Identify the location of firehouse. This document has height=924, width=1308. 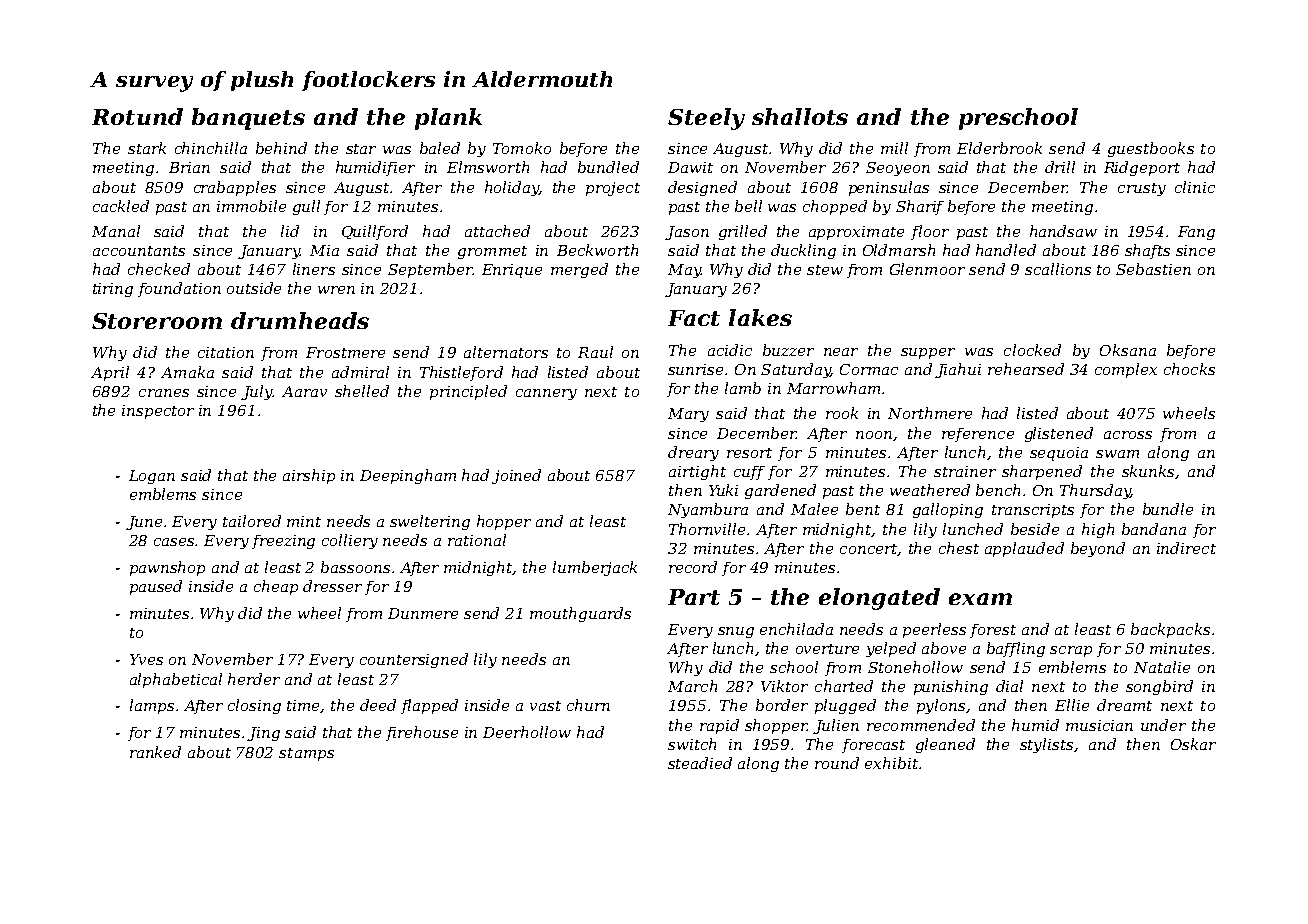
(422, 733).
